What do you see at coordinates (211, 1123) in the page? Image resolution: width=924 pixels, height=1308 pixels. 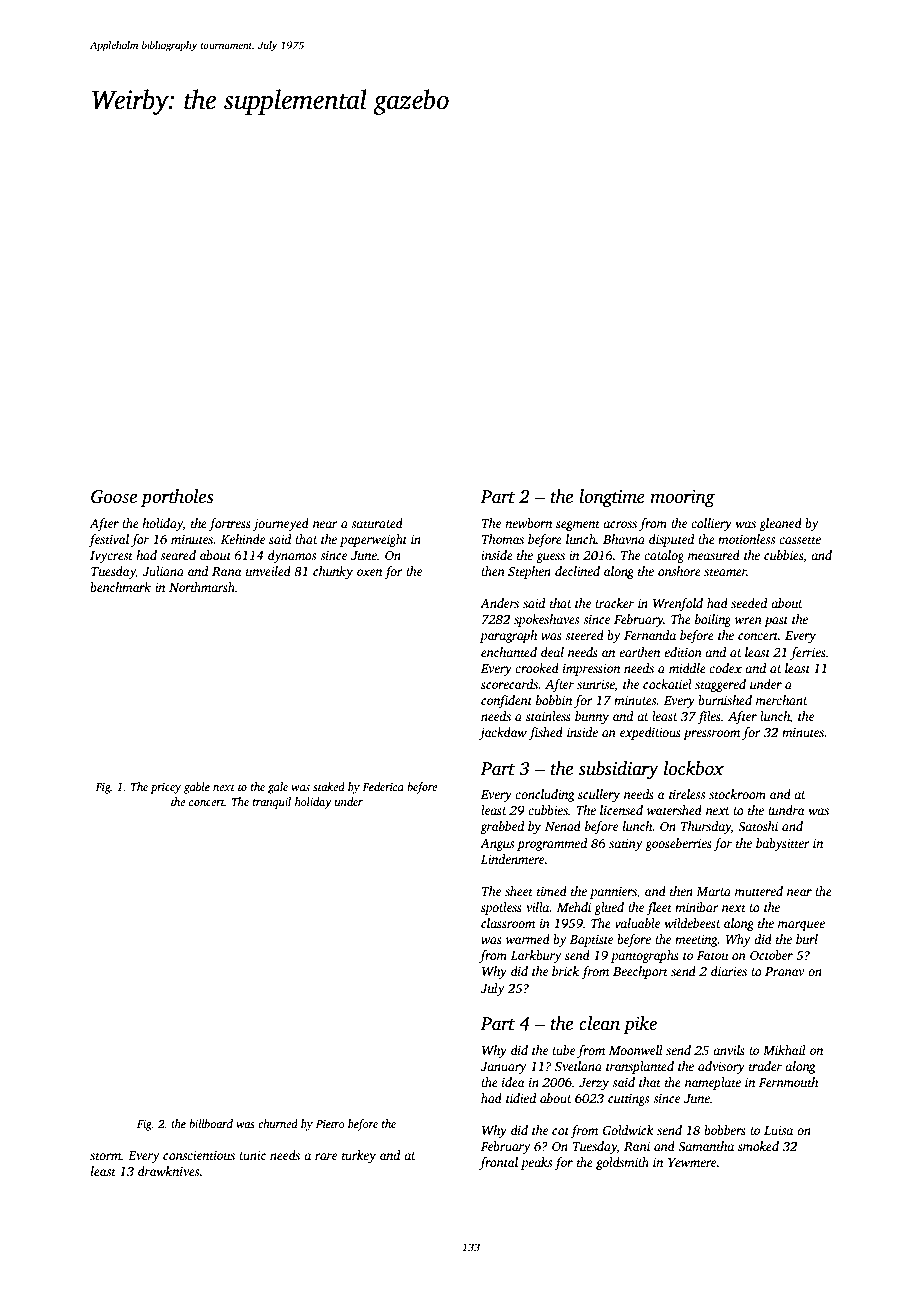 I see `billboard` at bounding box center [211, 1123].
